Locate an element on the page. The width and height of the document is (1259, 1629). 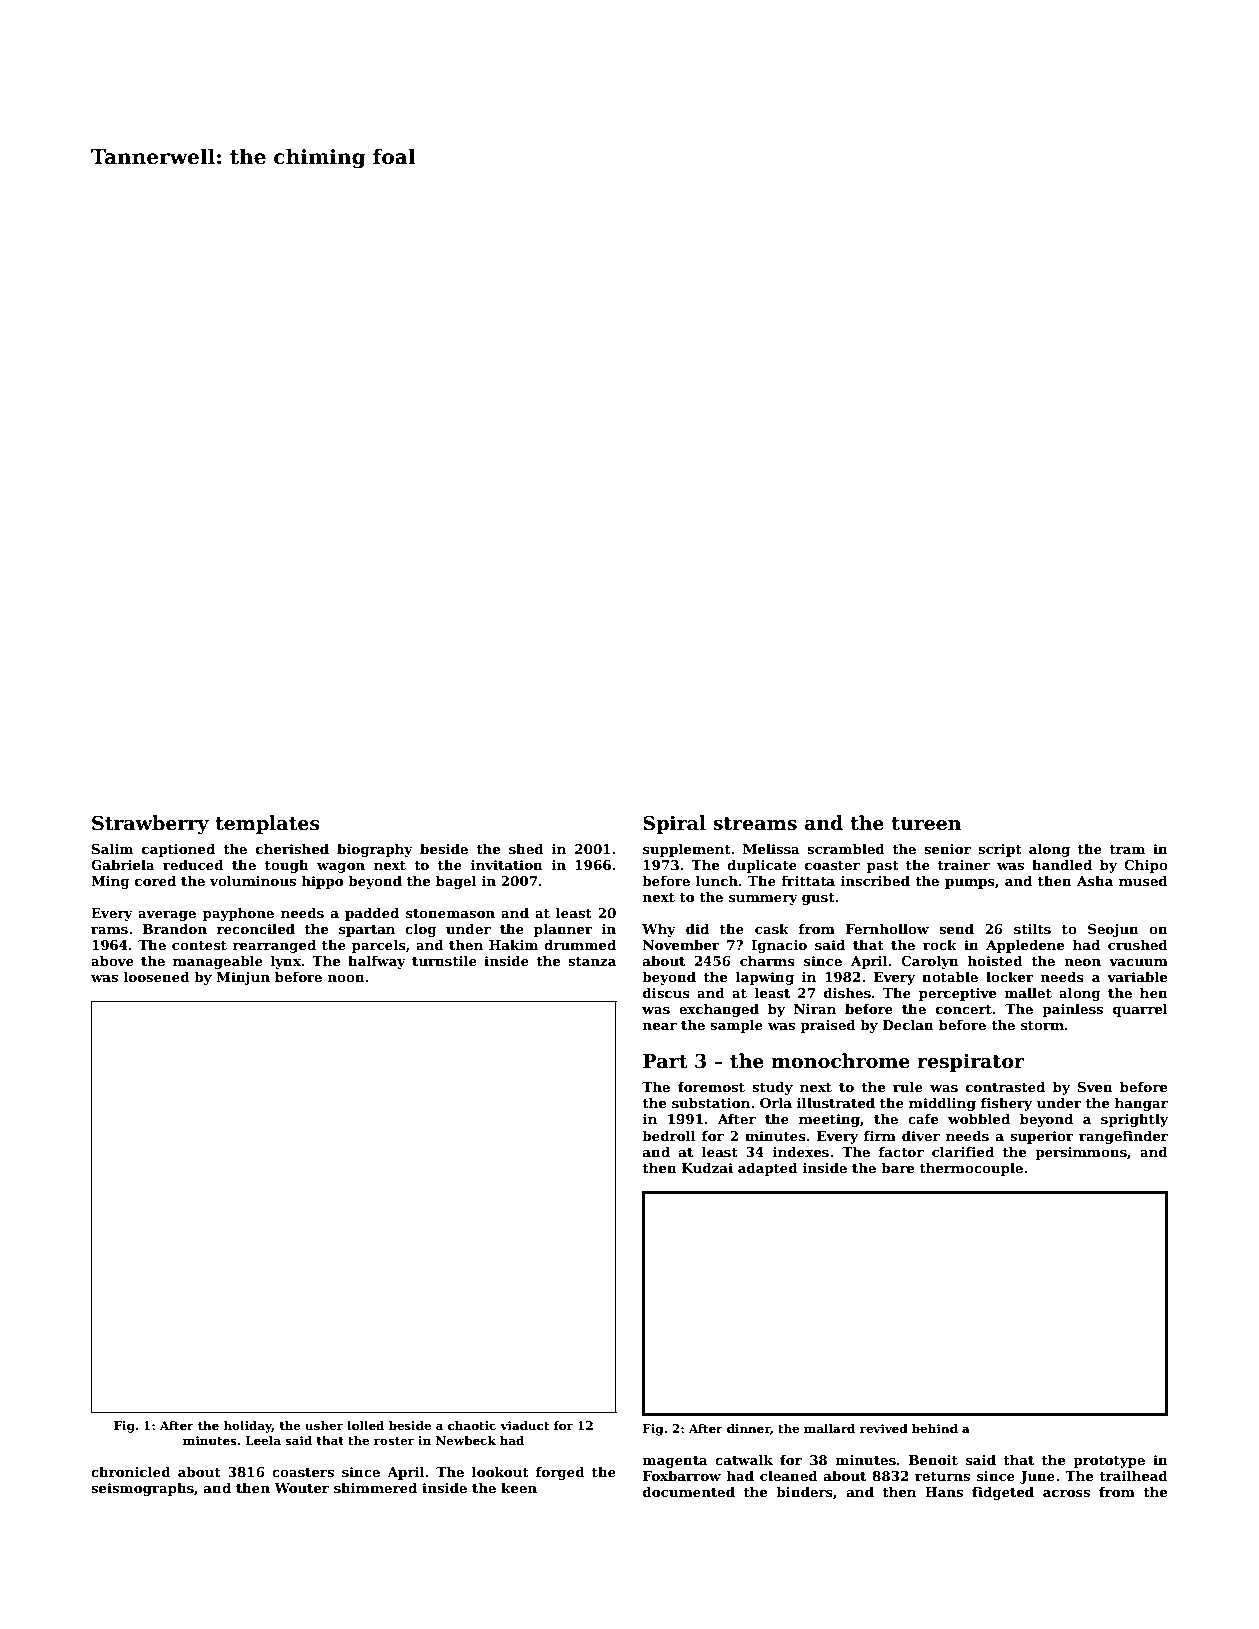
binders is located at coordinates (804, 1491).
